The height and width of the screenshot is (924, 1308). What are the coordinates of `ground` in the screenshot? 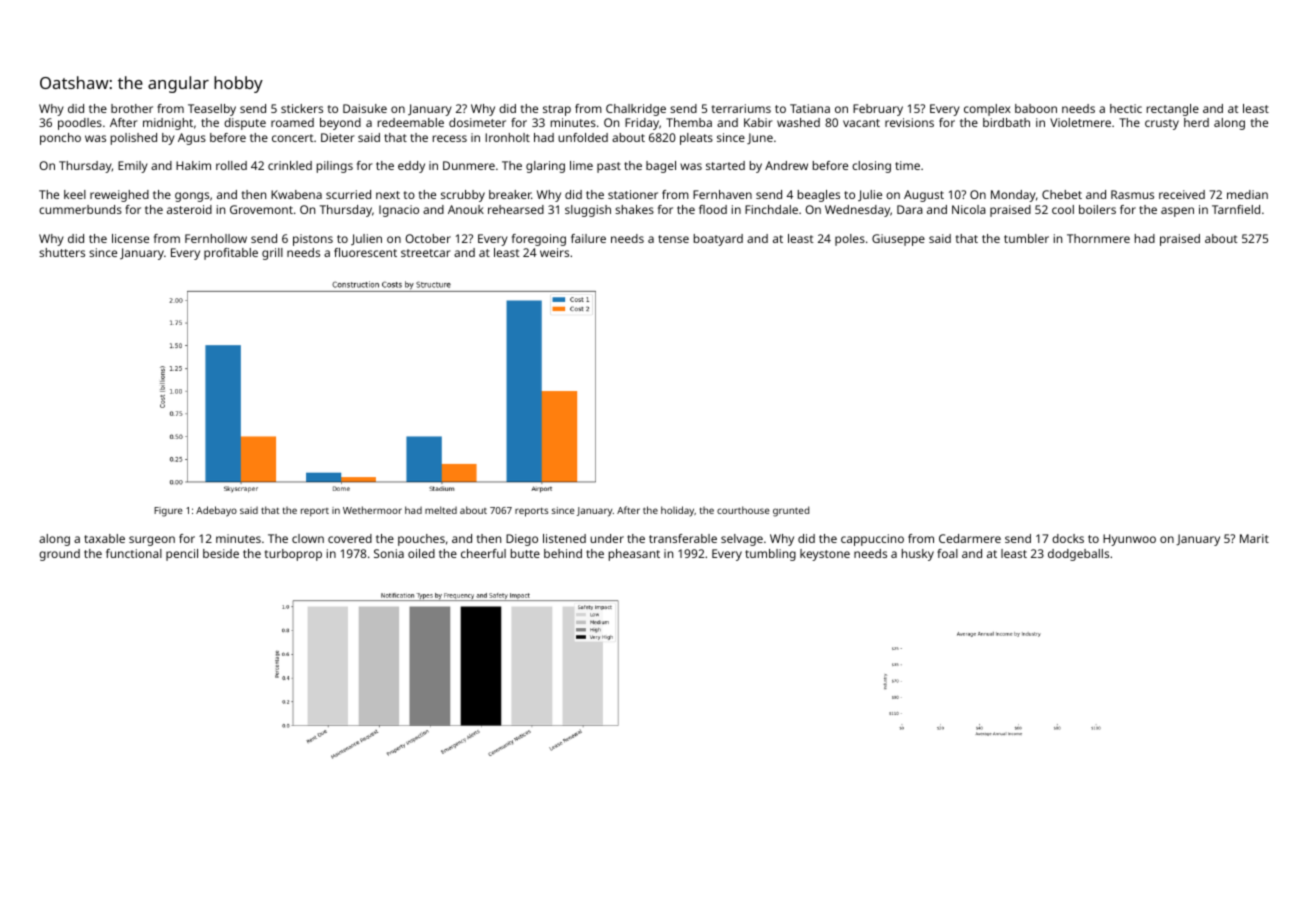 It's located at (59, 555).
